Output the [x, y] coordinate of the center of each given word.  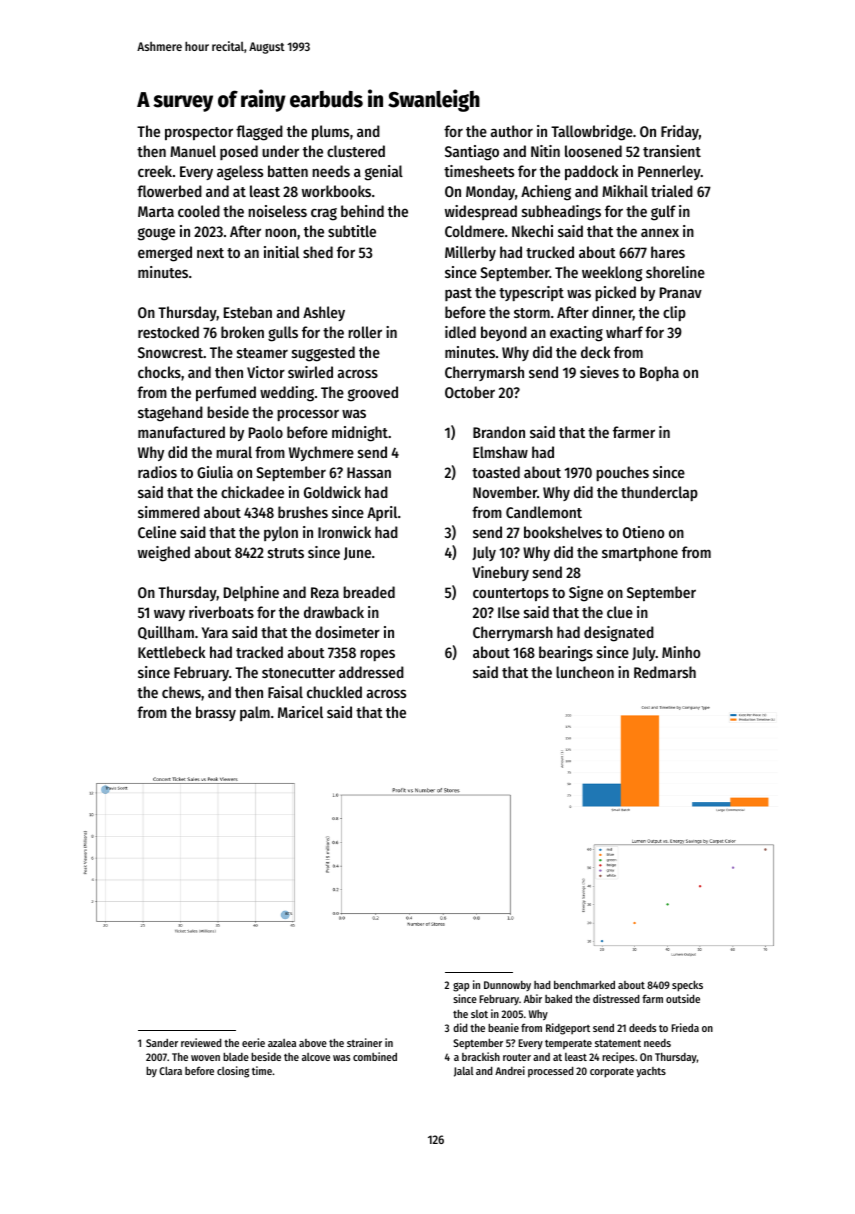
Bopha [659, 373]
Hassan [369, 472]
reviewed [201, 1042]
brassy [216, 713]
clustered [356, 151]
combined [375, 1056]
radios [157, 472]
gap [461, 987]
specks [687, 986]
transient [672, 151]
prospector [199, 134]
